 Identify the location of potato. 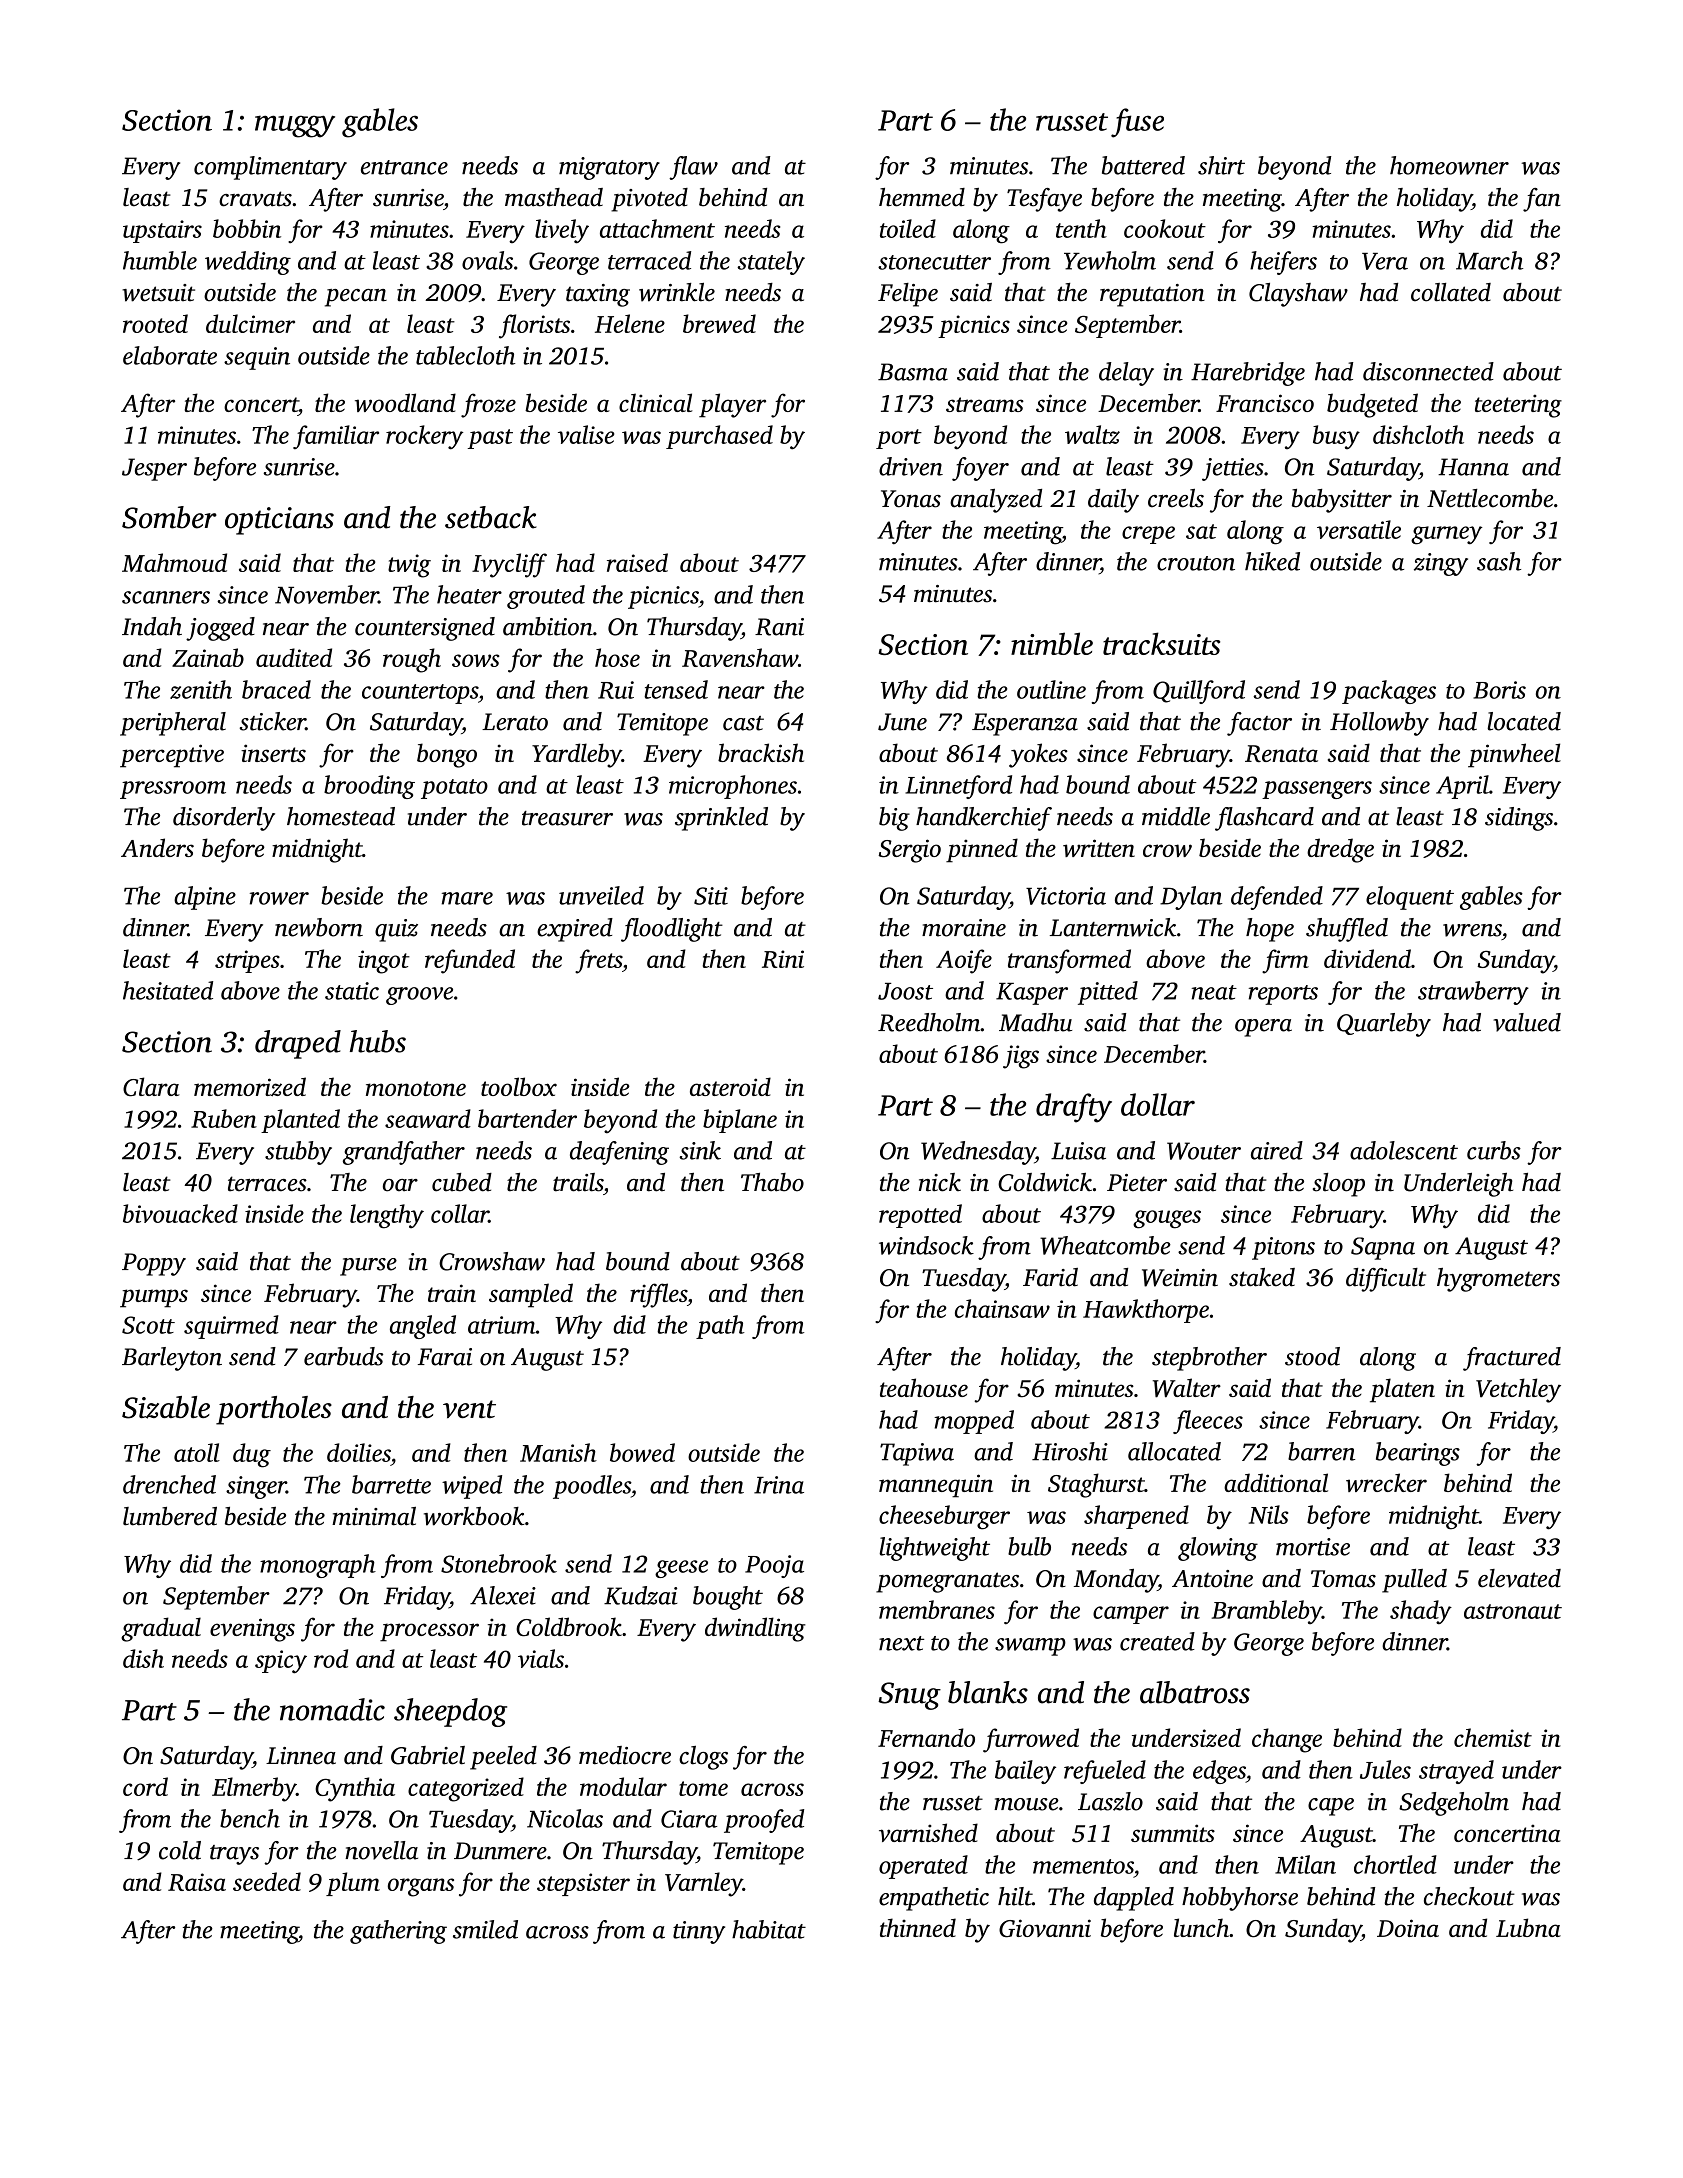
(454, 789).
